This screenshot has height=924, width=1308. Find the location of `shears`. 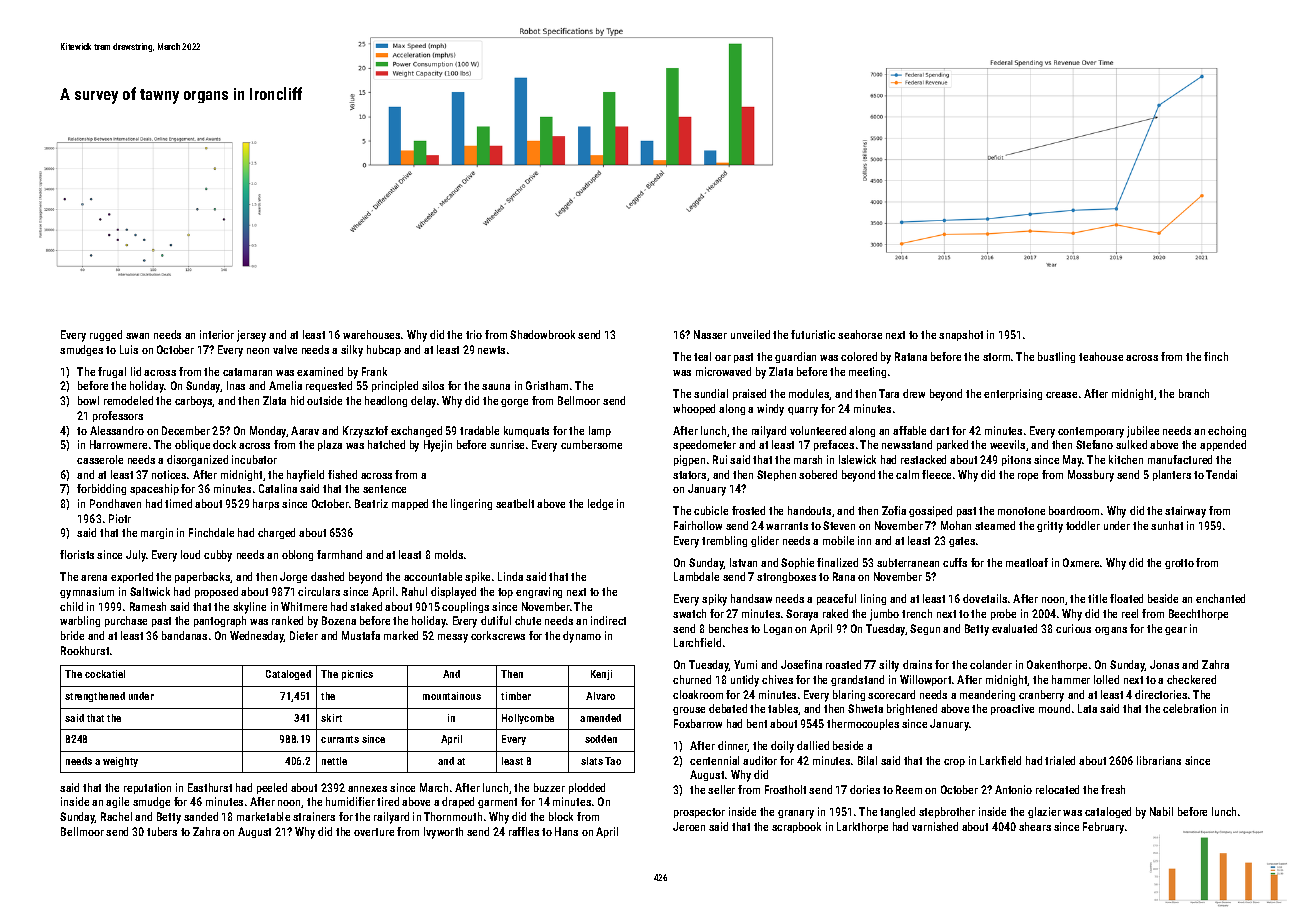

shears is located at coordinates (1035, 826).
